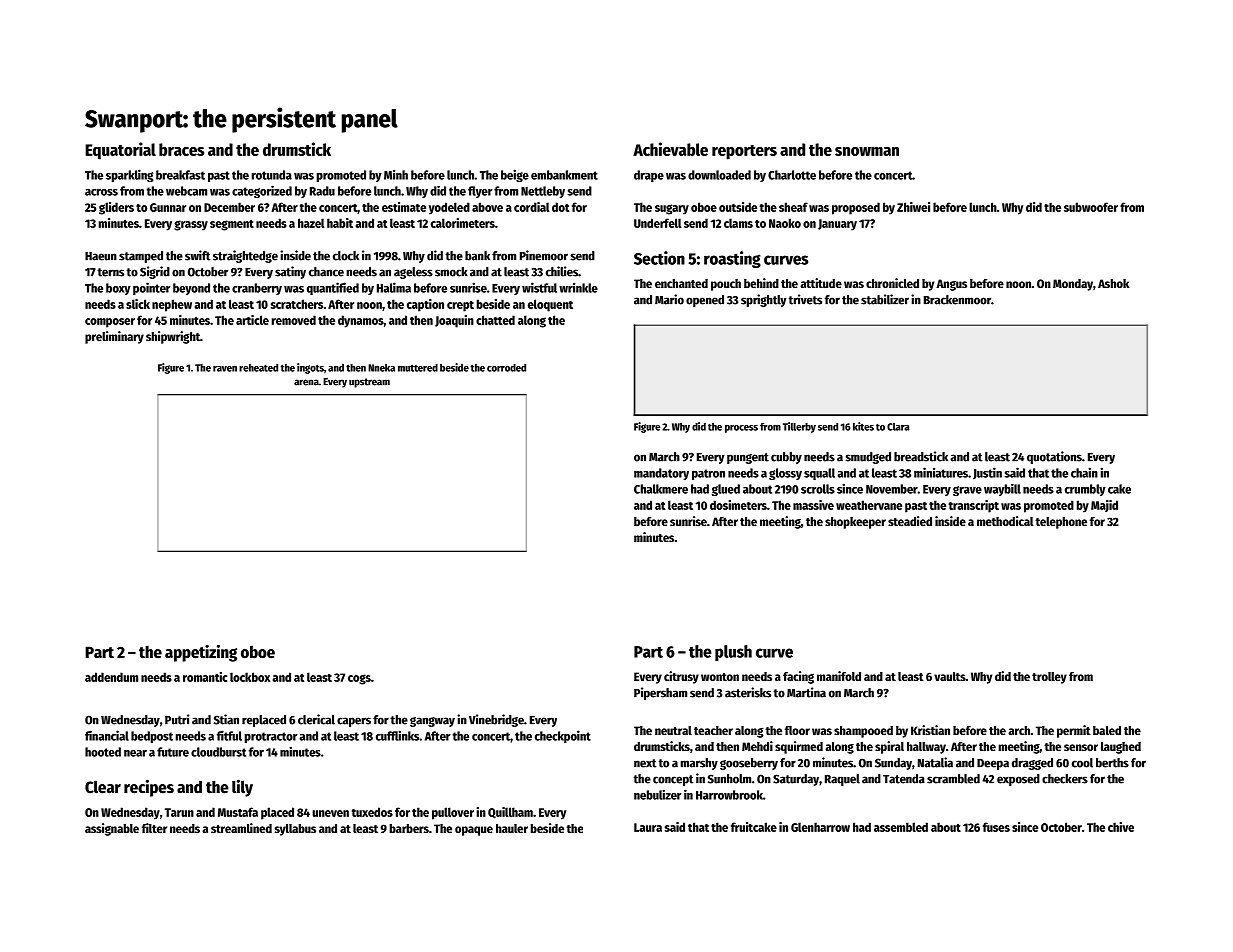  Describe the element at coordinates (661, 489) in the screenshot. I see `Chalkmere` at that location.
